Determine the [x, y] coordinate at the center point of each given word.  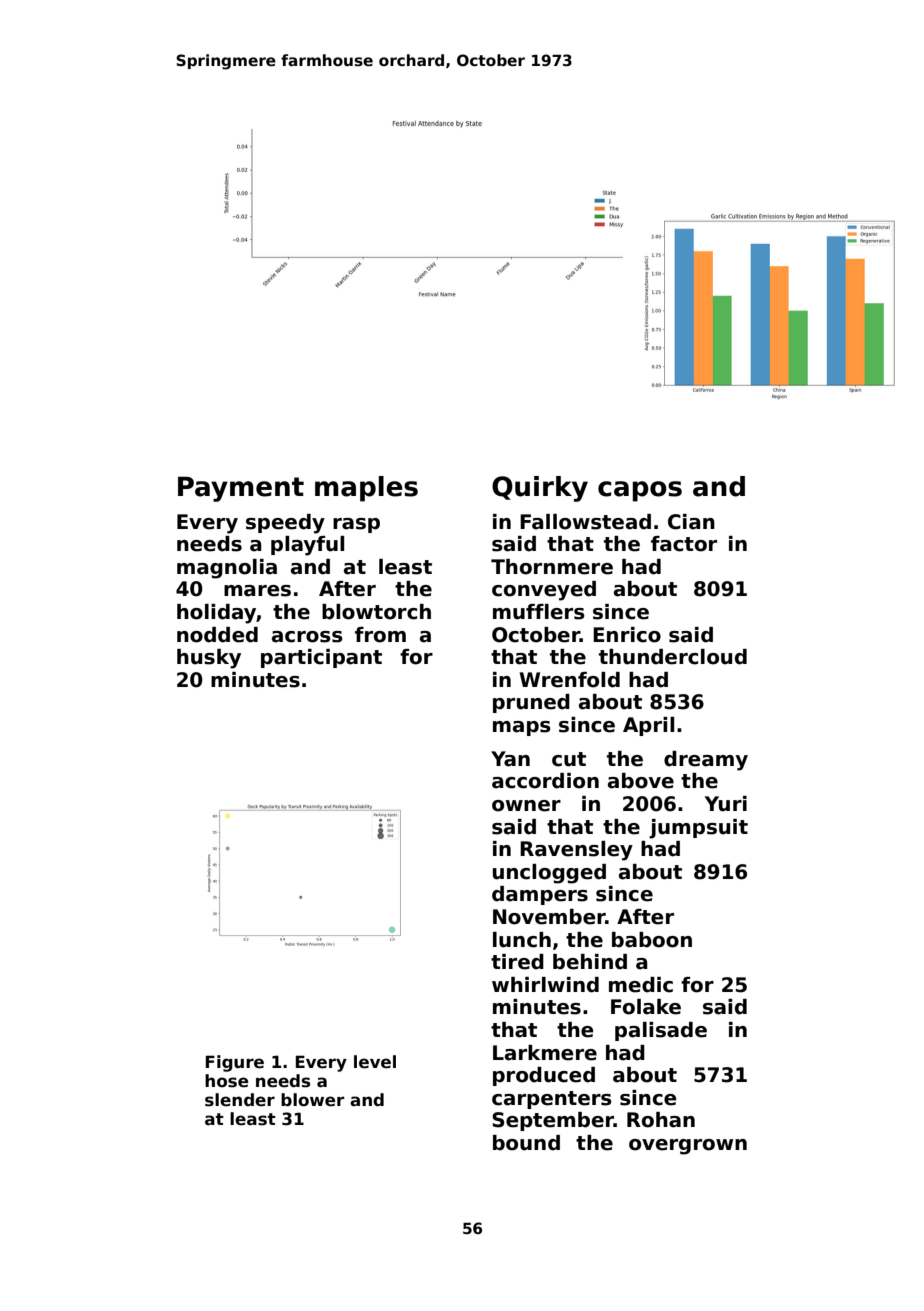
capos [640, 491]
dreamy [706, 761]
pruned [531, 703]
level [375, 1062]
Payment [241, 489]
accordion [545, 781]
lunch [522, 940]
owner [526, 806]
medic [641, 985]
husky [209, 659]
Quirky [540, 489]
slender [240, 1100]
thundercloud [673, 657]
